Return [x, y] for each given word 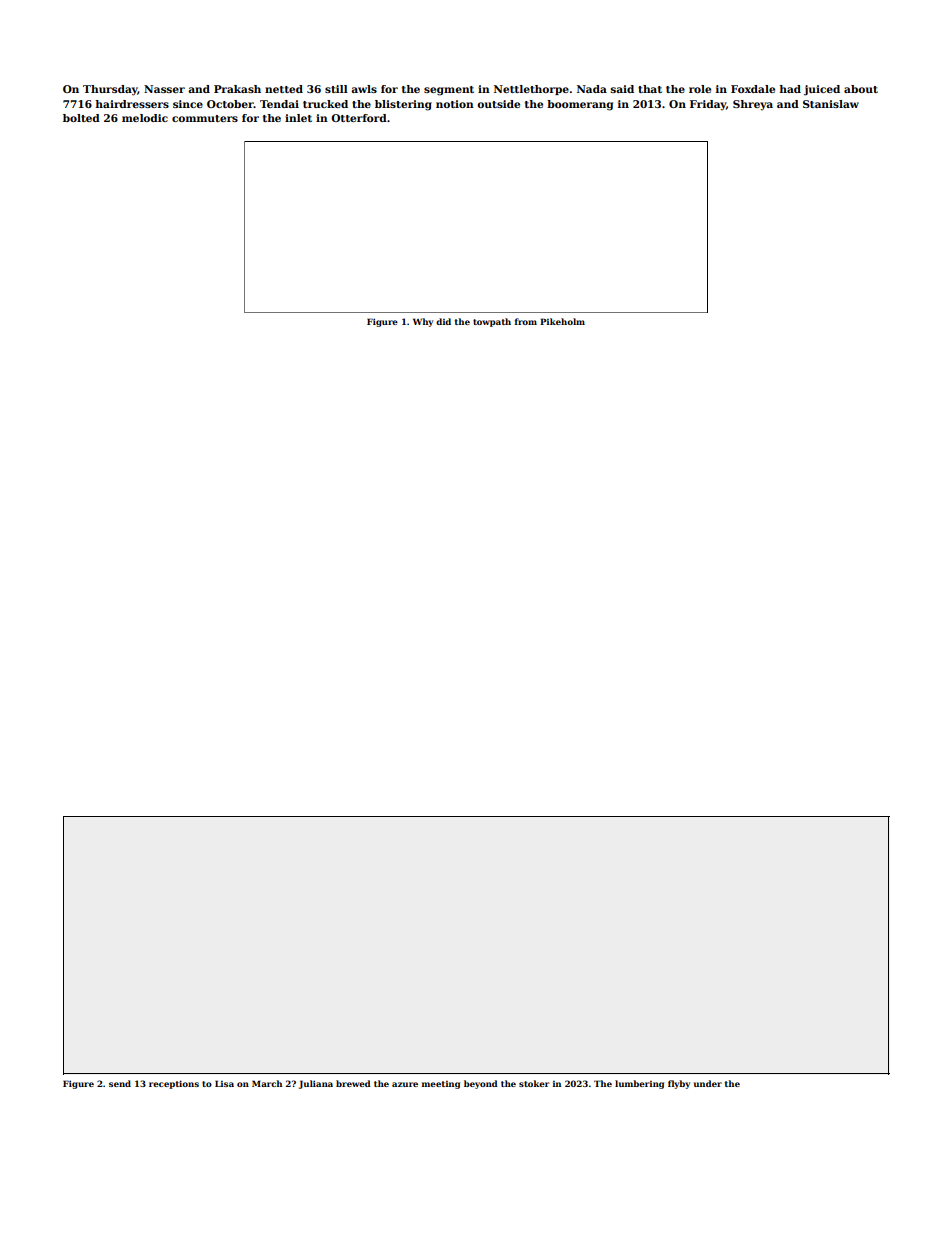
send [120, 1083]
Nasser [164, 89]
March [267, 1083]
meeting [441, 1085]
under [708, 1083]
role [700, 89]
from [526, 321]
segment [449, 91]
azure [405, 1084]
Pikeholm [562, 321]
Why [423, 322]
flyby [679, 1084]
